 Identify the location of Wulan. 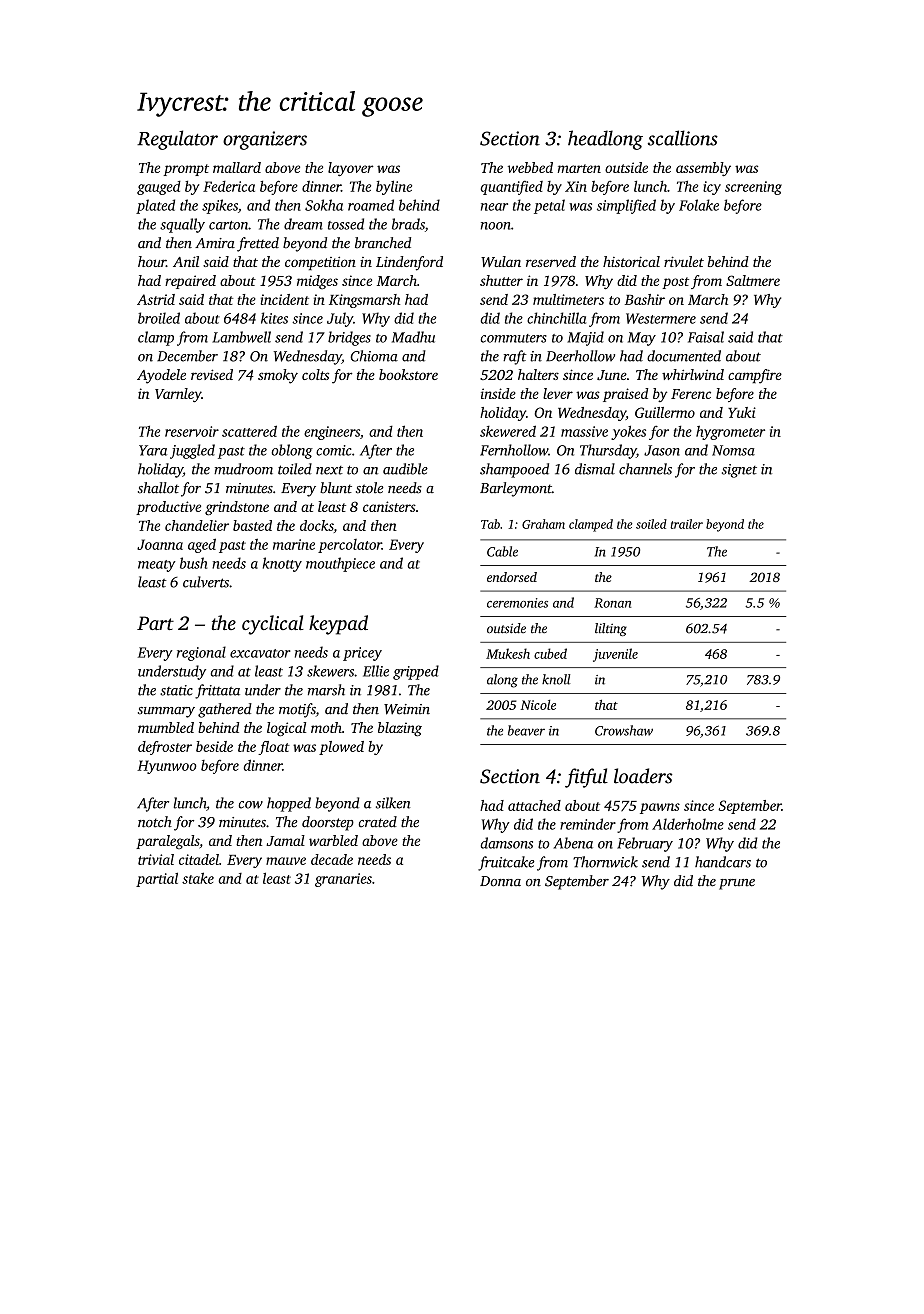
(501, 261).
